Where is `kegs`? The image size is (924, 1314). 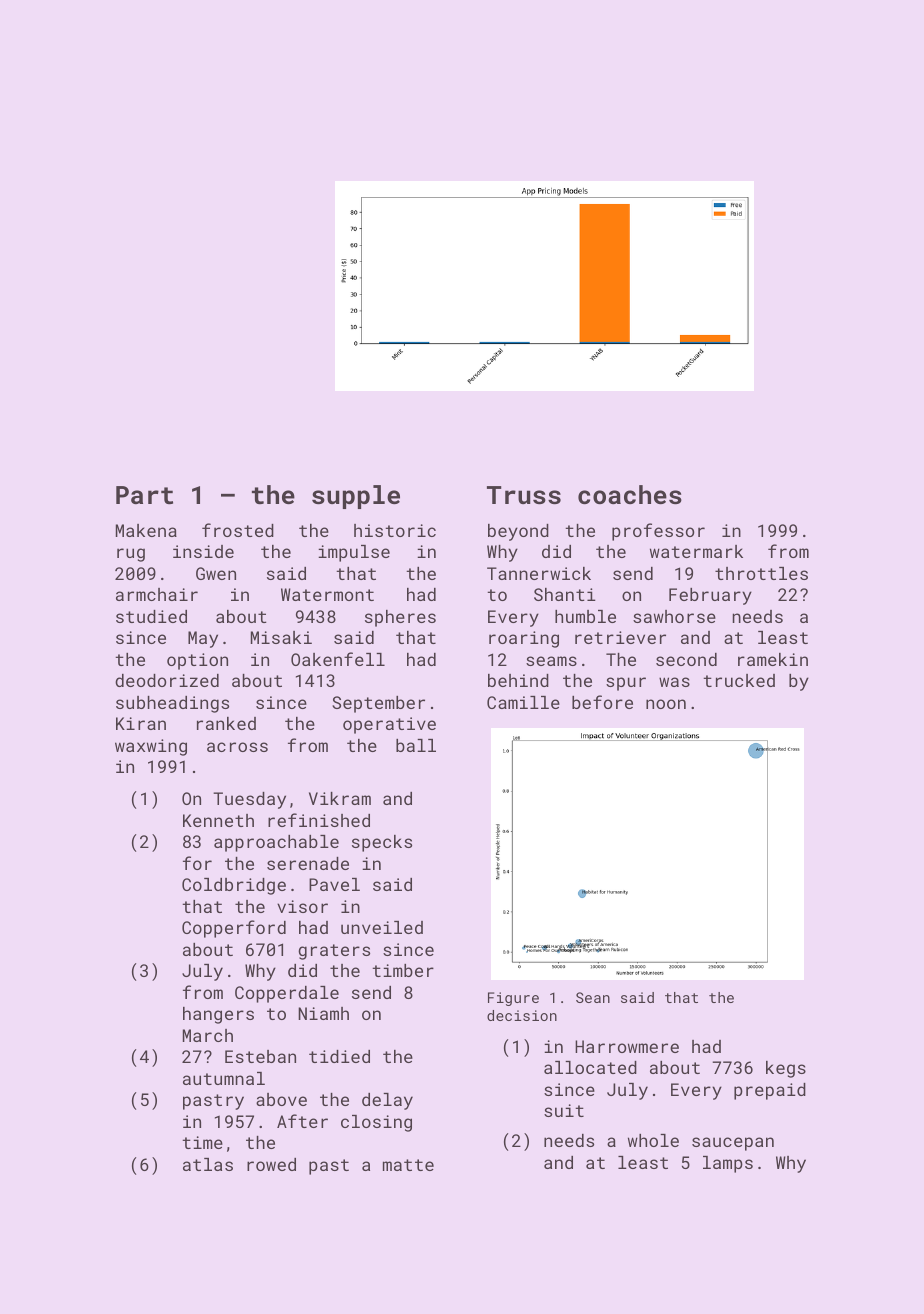
kegs is located at coordinates (786, 1069).
